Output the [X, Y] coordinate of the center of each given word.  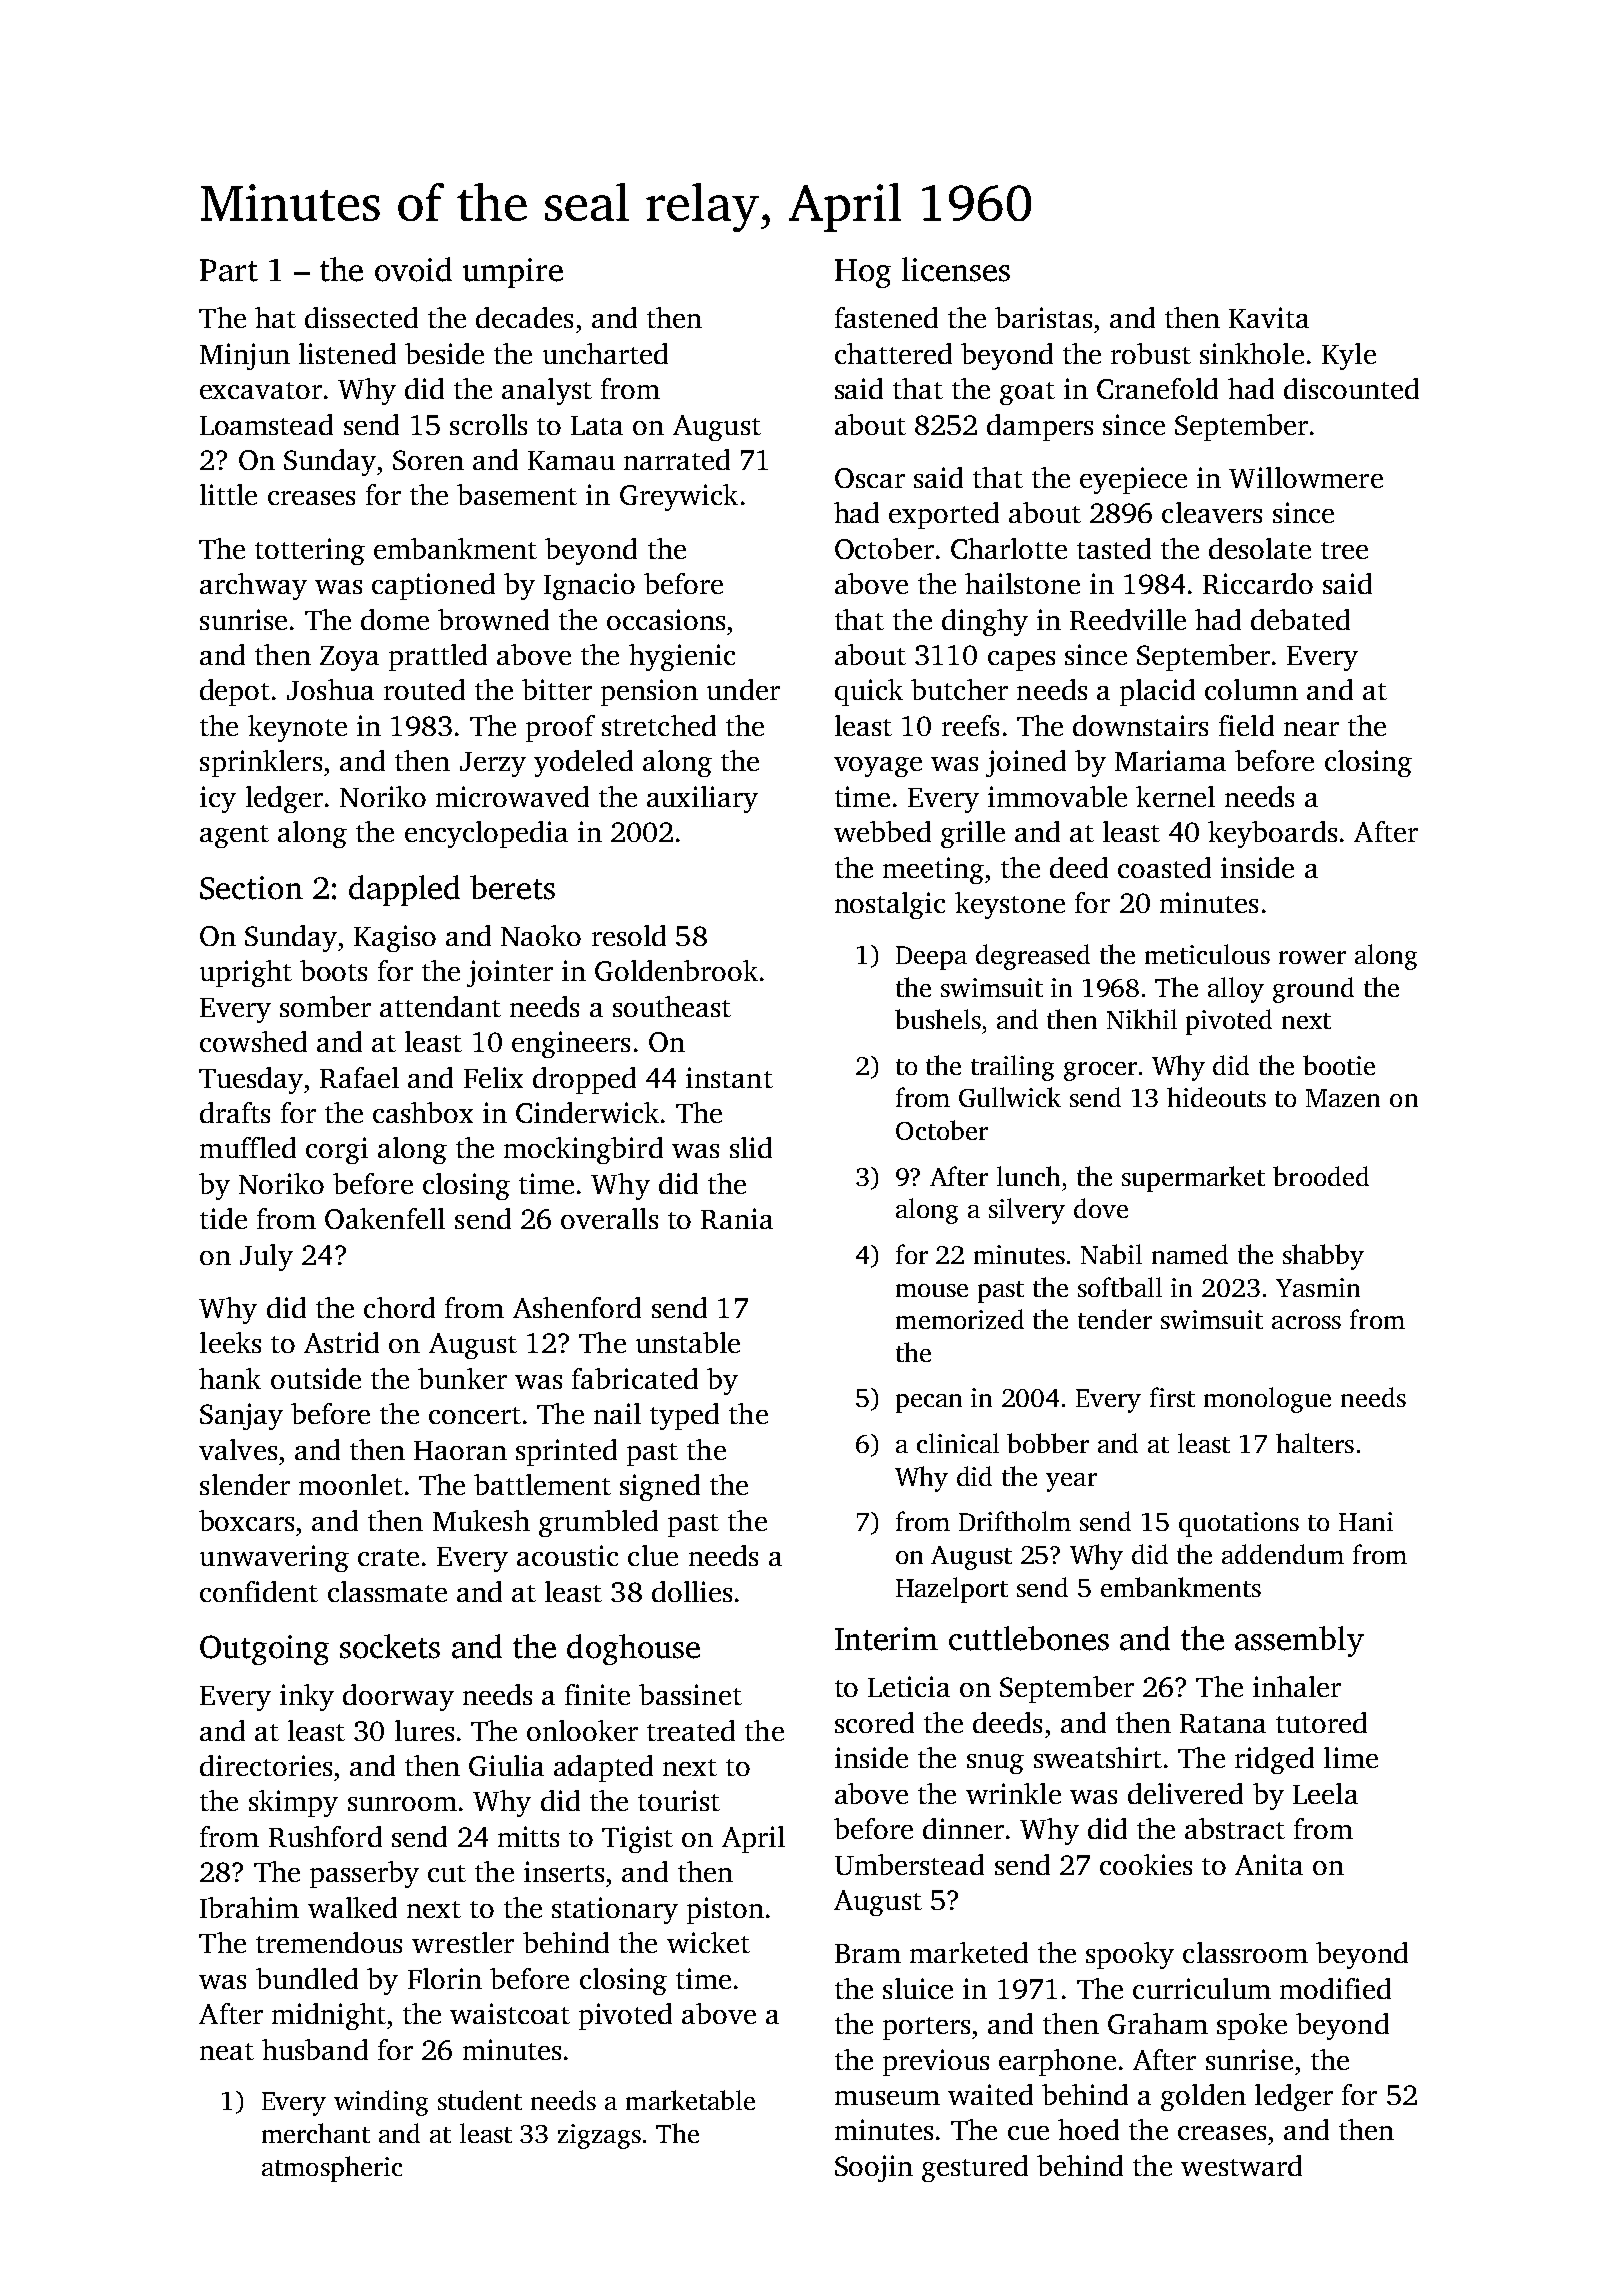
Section [251, 888]
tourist [679, 1800]
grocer [1100, 1071]
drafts [235, 1112]
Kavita [1269, 317]
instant [729, 1077]
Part [229, 270]
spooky [1130, 1955]
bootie [1339, 1065]
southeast [672, 1006]
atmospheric [332, 2169]
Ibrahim [249, 1907]
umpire [513, 273]
